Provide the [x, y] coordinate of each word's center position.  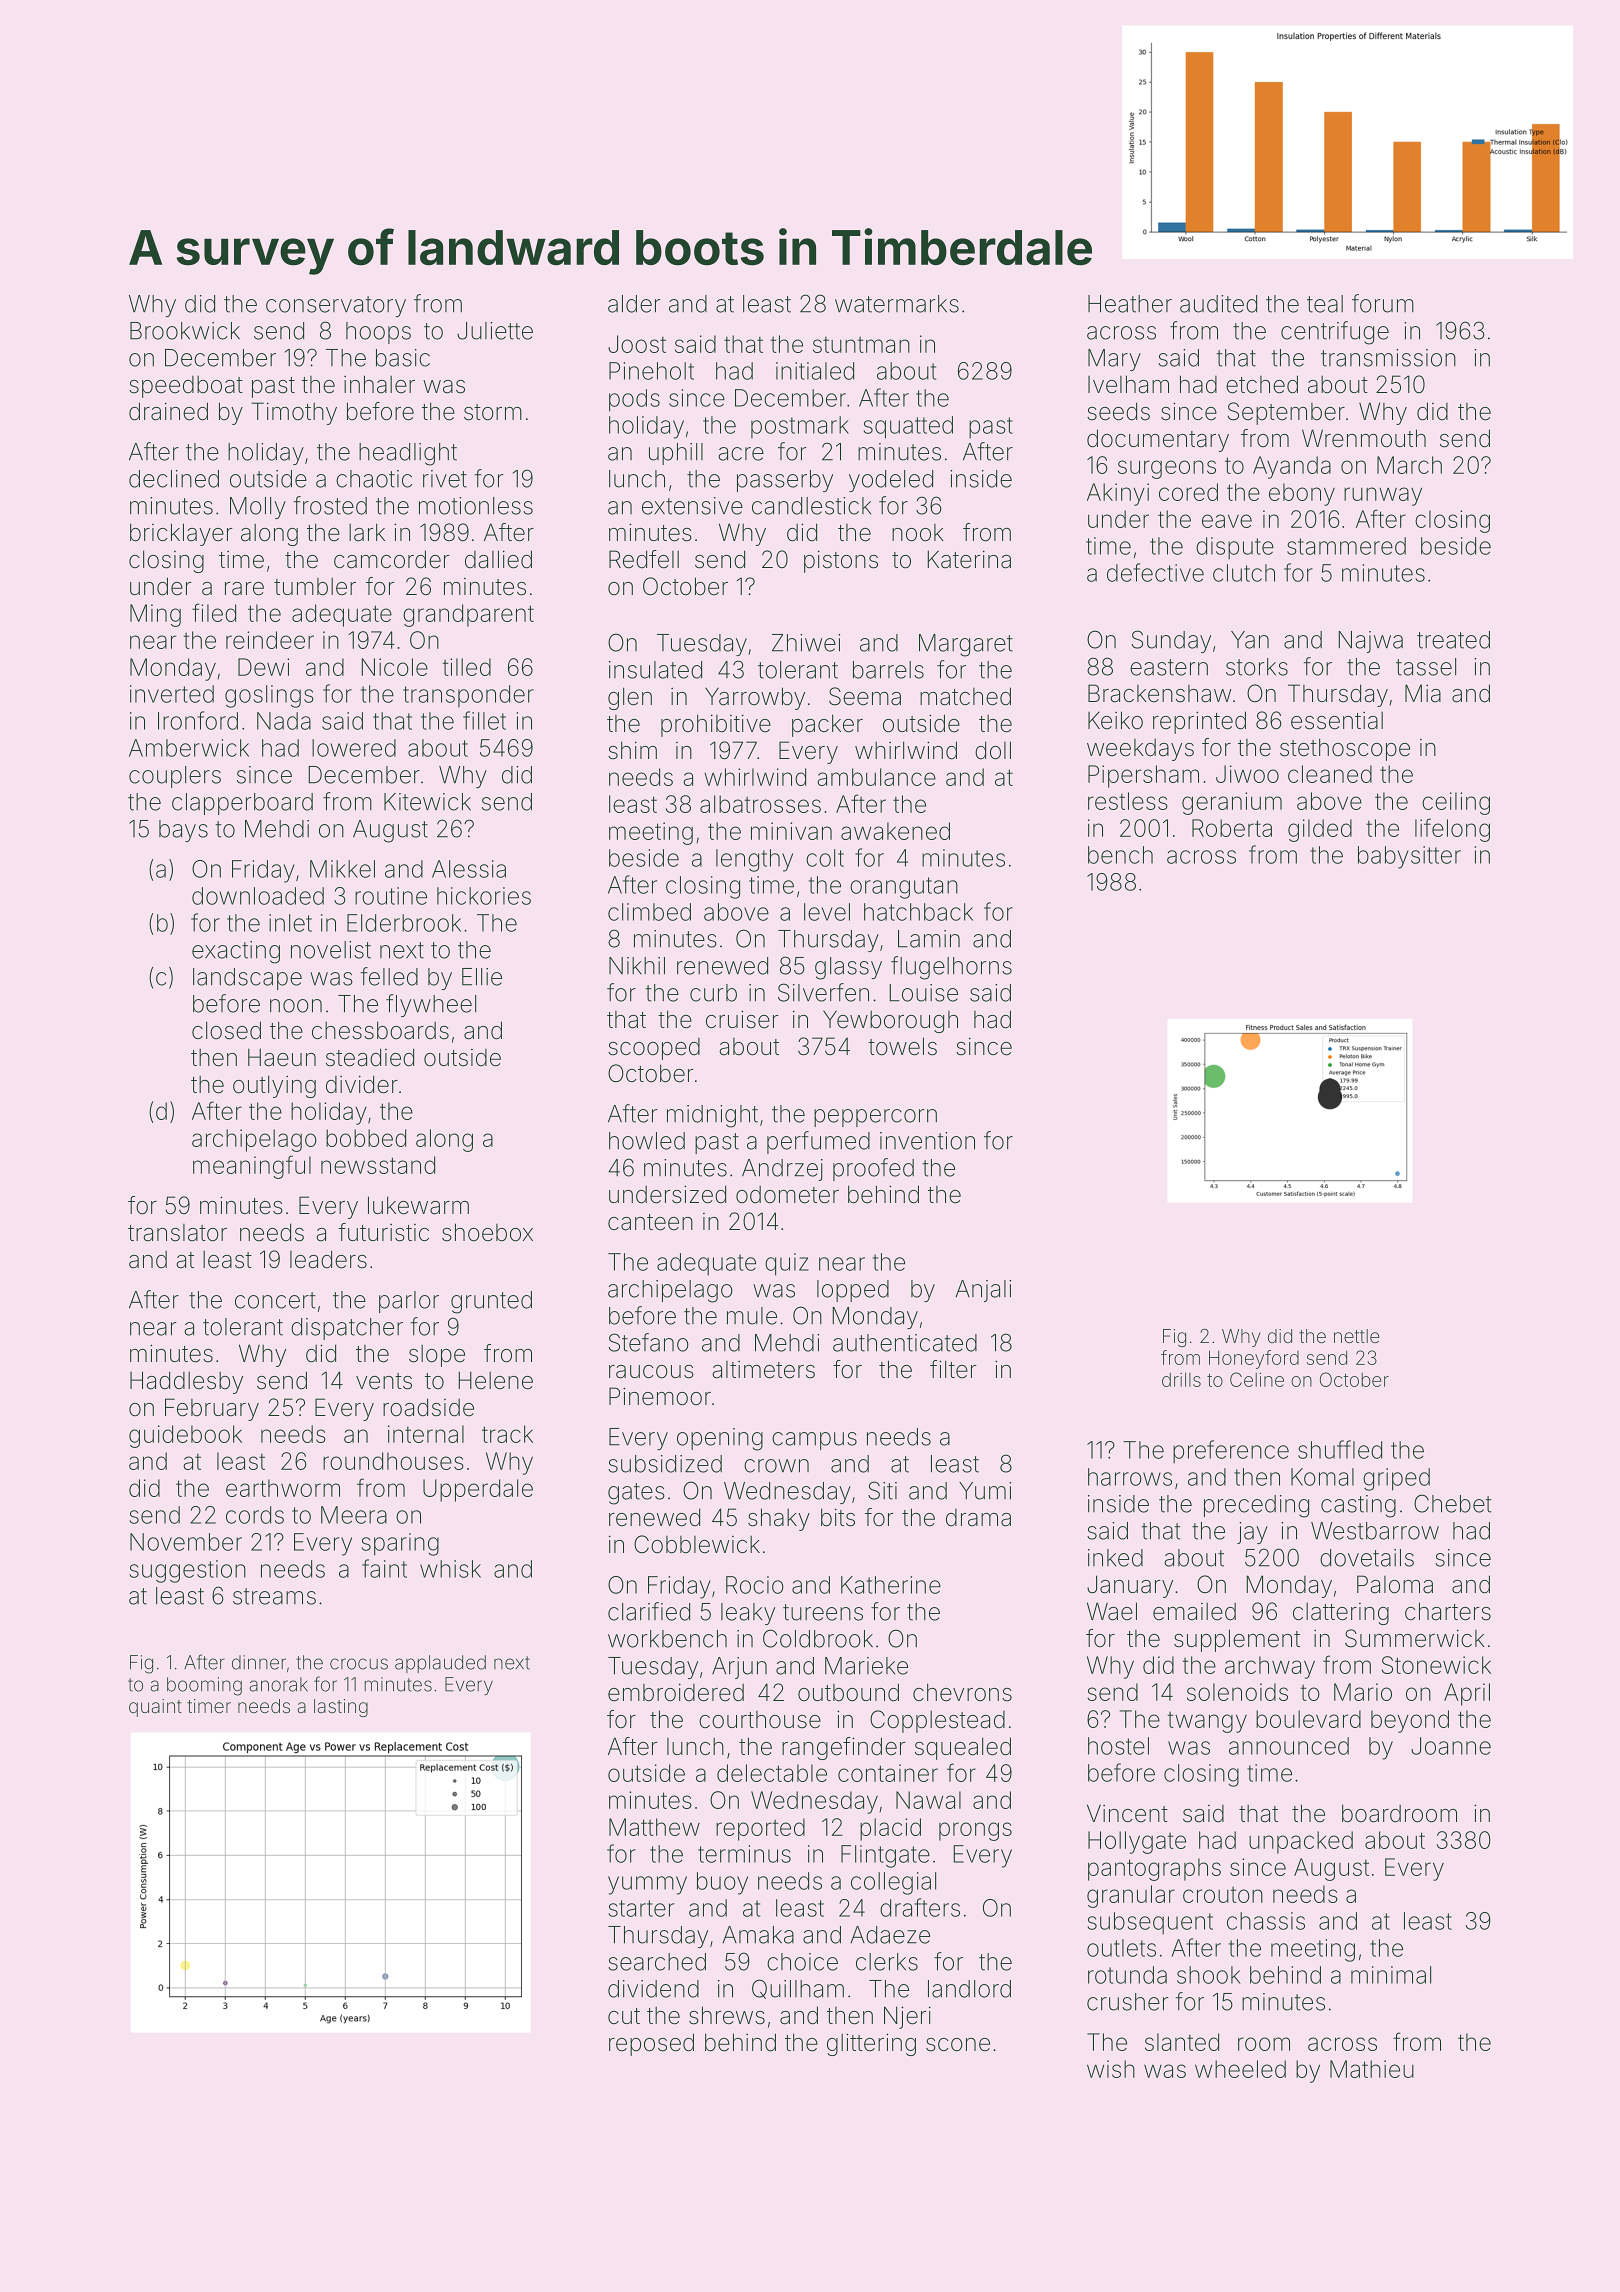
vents [384, 1381]
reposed [651, 2044]
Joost [637, 344]
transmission [1388, 358]
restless [1128, 801]
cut [624, 2016]
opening [720, 1439]
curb [713, 993]
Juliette [495, 331]
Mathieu [1372, 2069]
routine [391, 896]
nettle [1357, 1336]
